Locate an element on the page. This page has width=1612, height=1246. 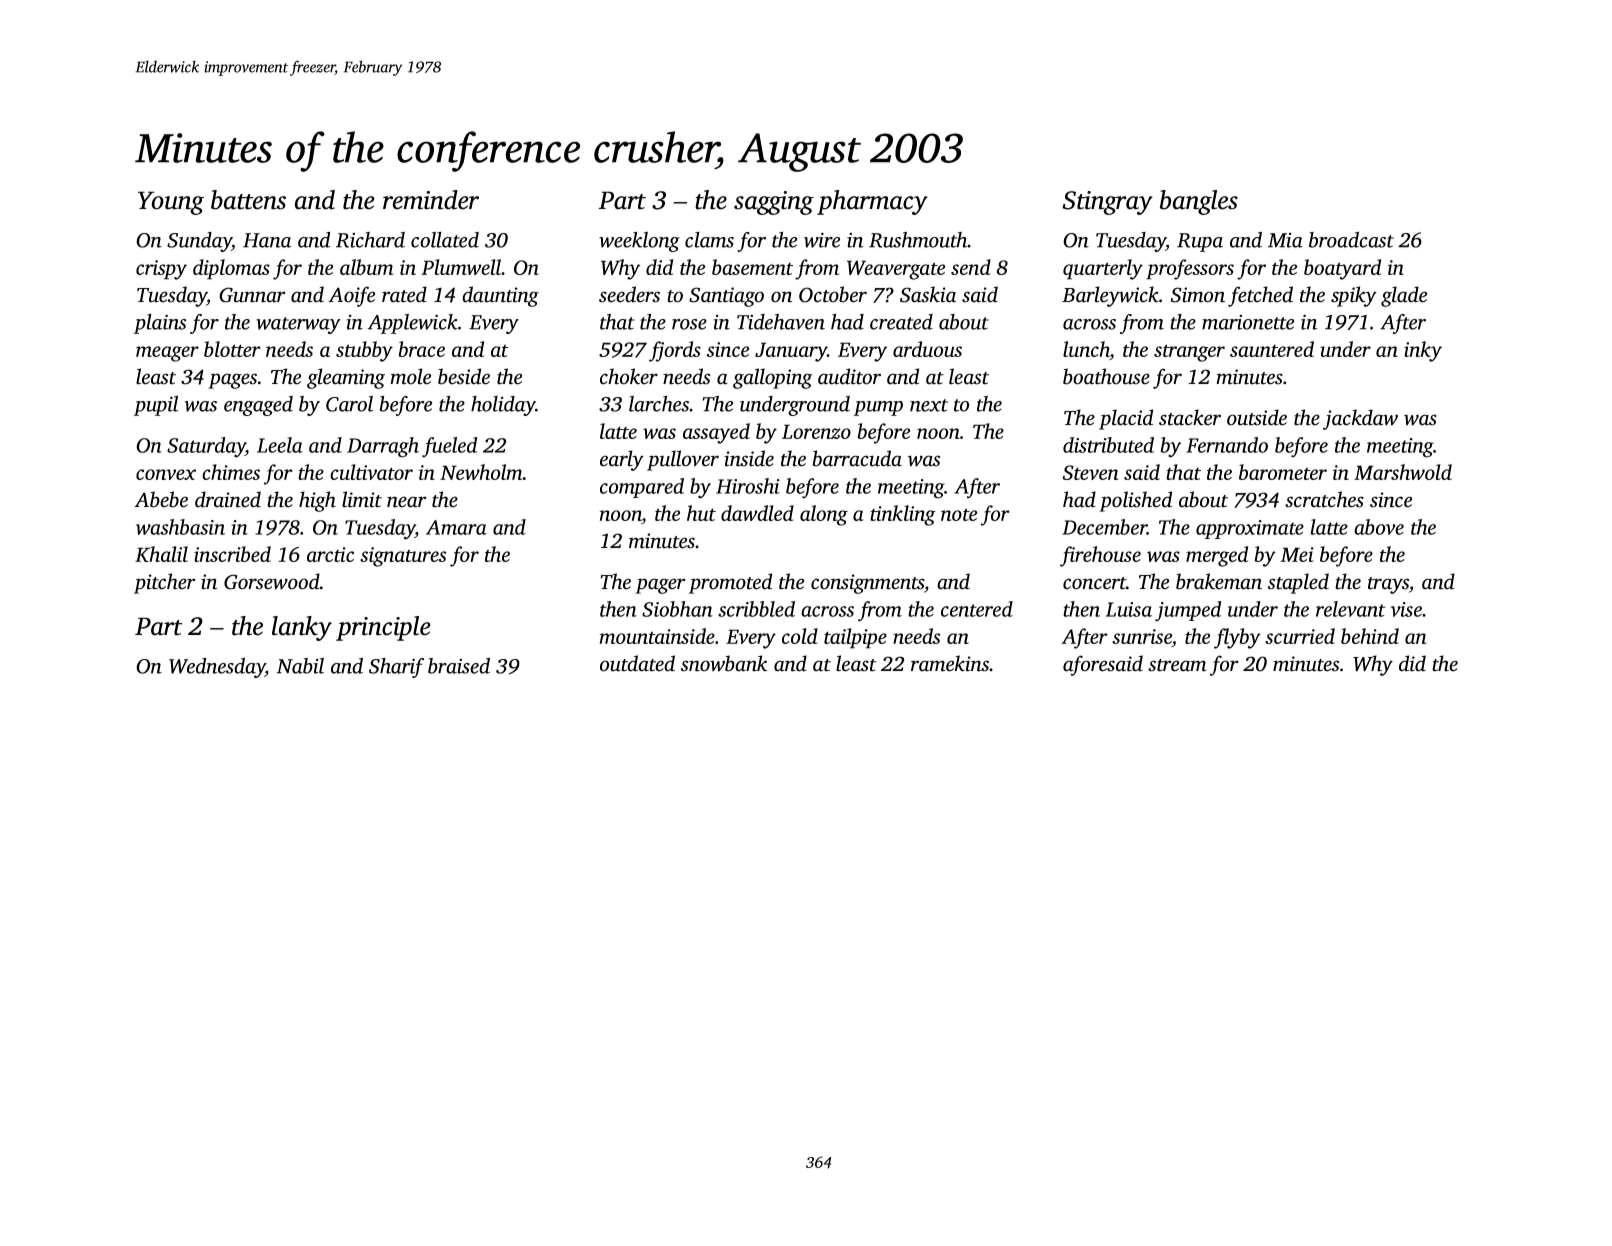
engaged is located at coordinates (258, 406).
